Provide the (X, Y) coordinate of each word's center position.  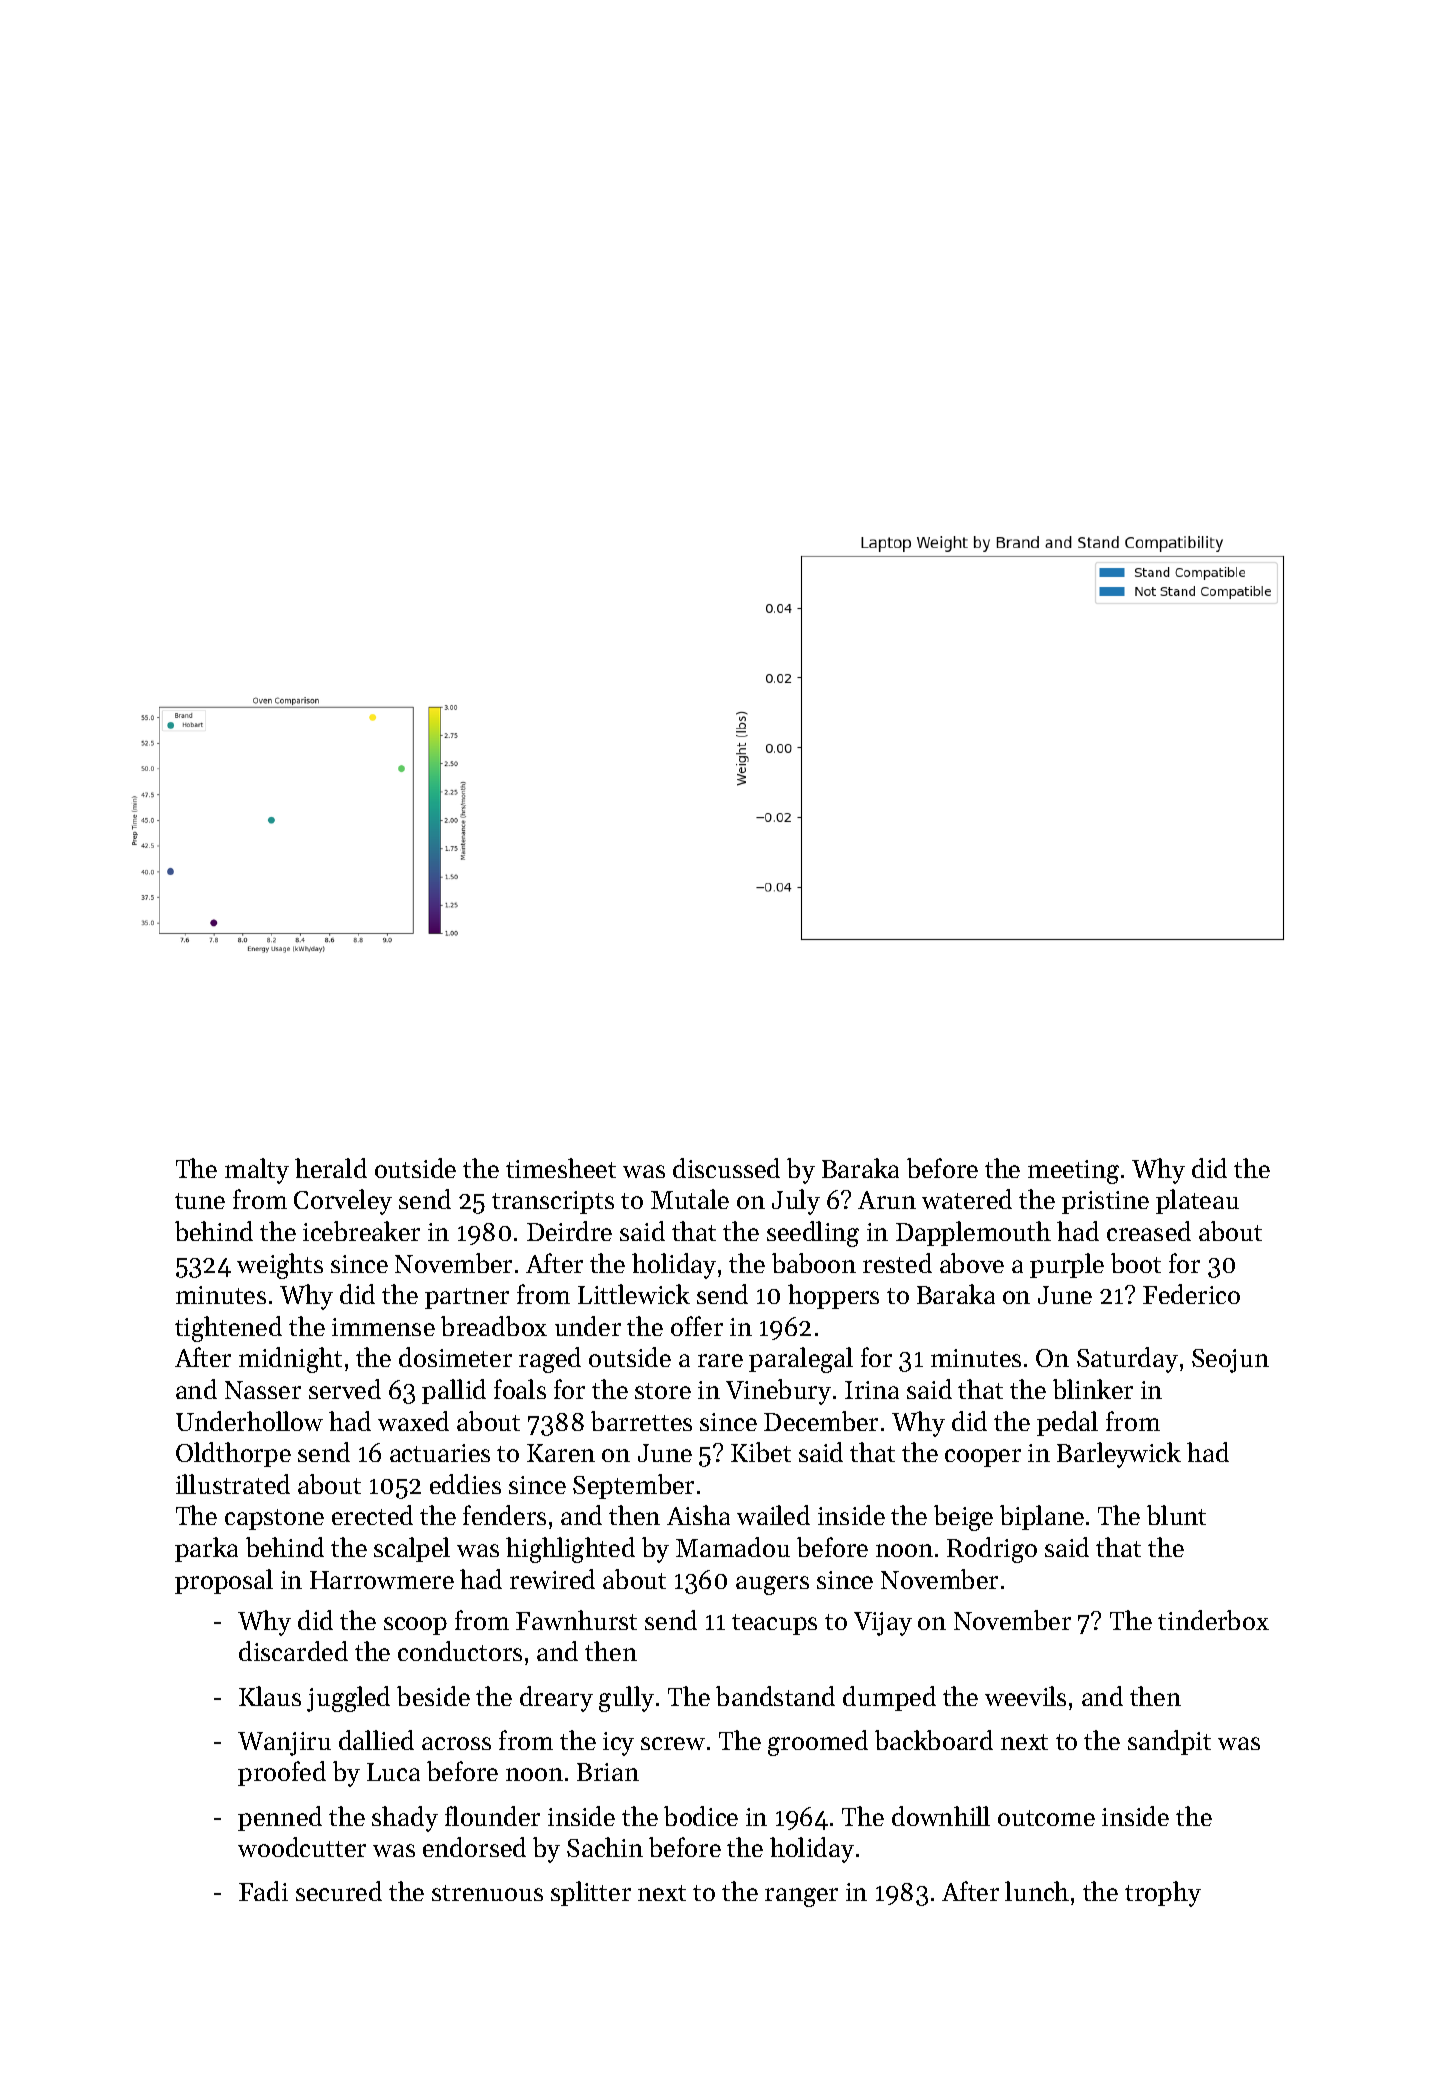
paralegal (801, 1360)
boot (1136, 1263)
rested (897, 1263)
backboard (934, 1740)
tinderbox (1213, 1620)
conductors (460, 1651)
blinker (1093, 1389)
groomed (818, 1743)
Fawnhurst (576, 1620)
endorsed (474, 1847)
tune (200, 1201)
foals (520, 1389)
